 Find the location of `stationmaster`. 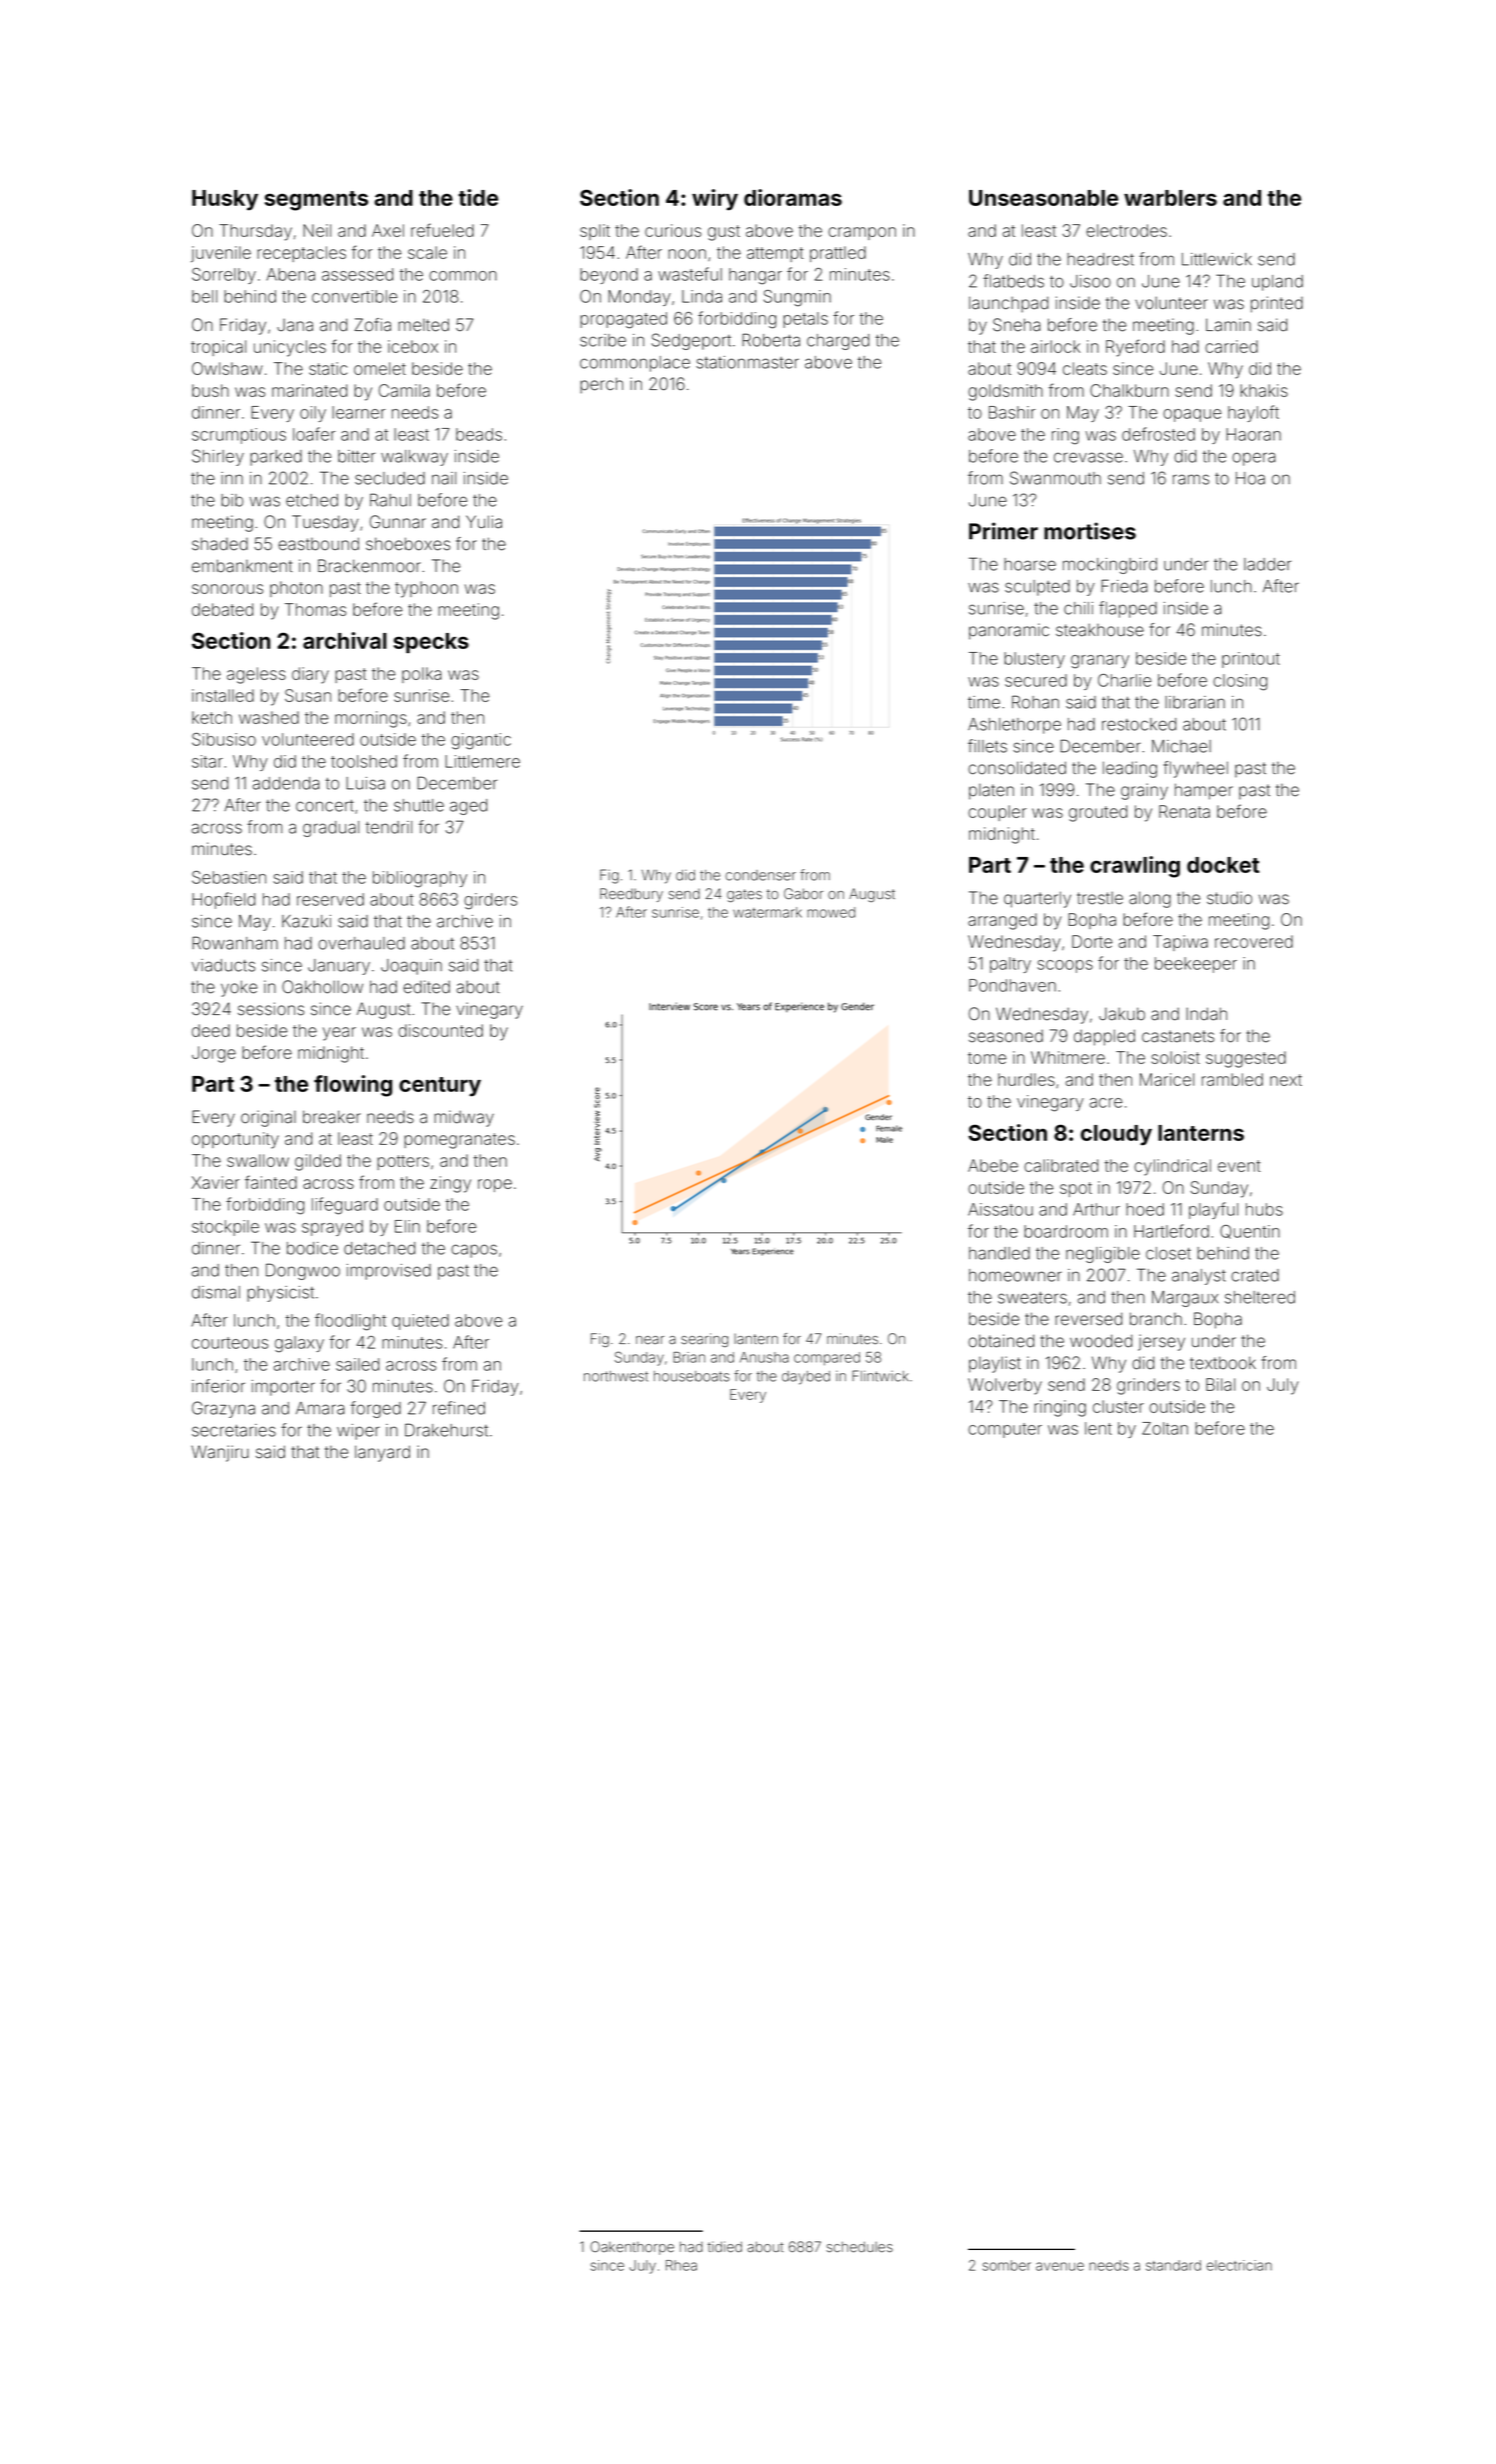

stationmaster is located at coordinates (747, 362).
